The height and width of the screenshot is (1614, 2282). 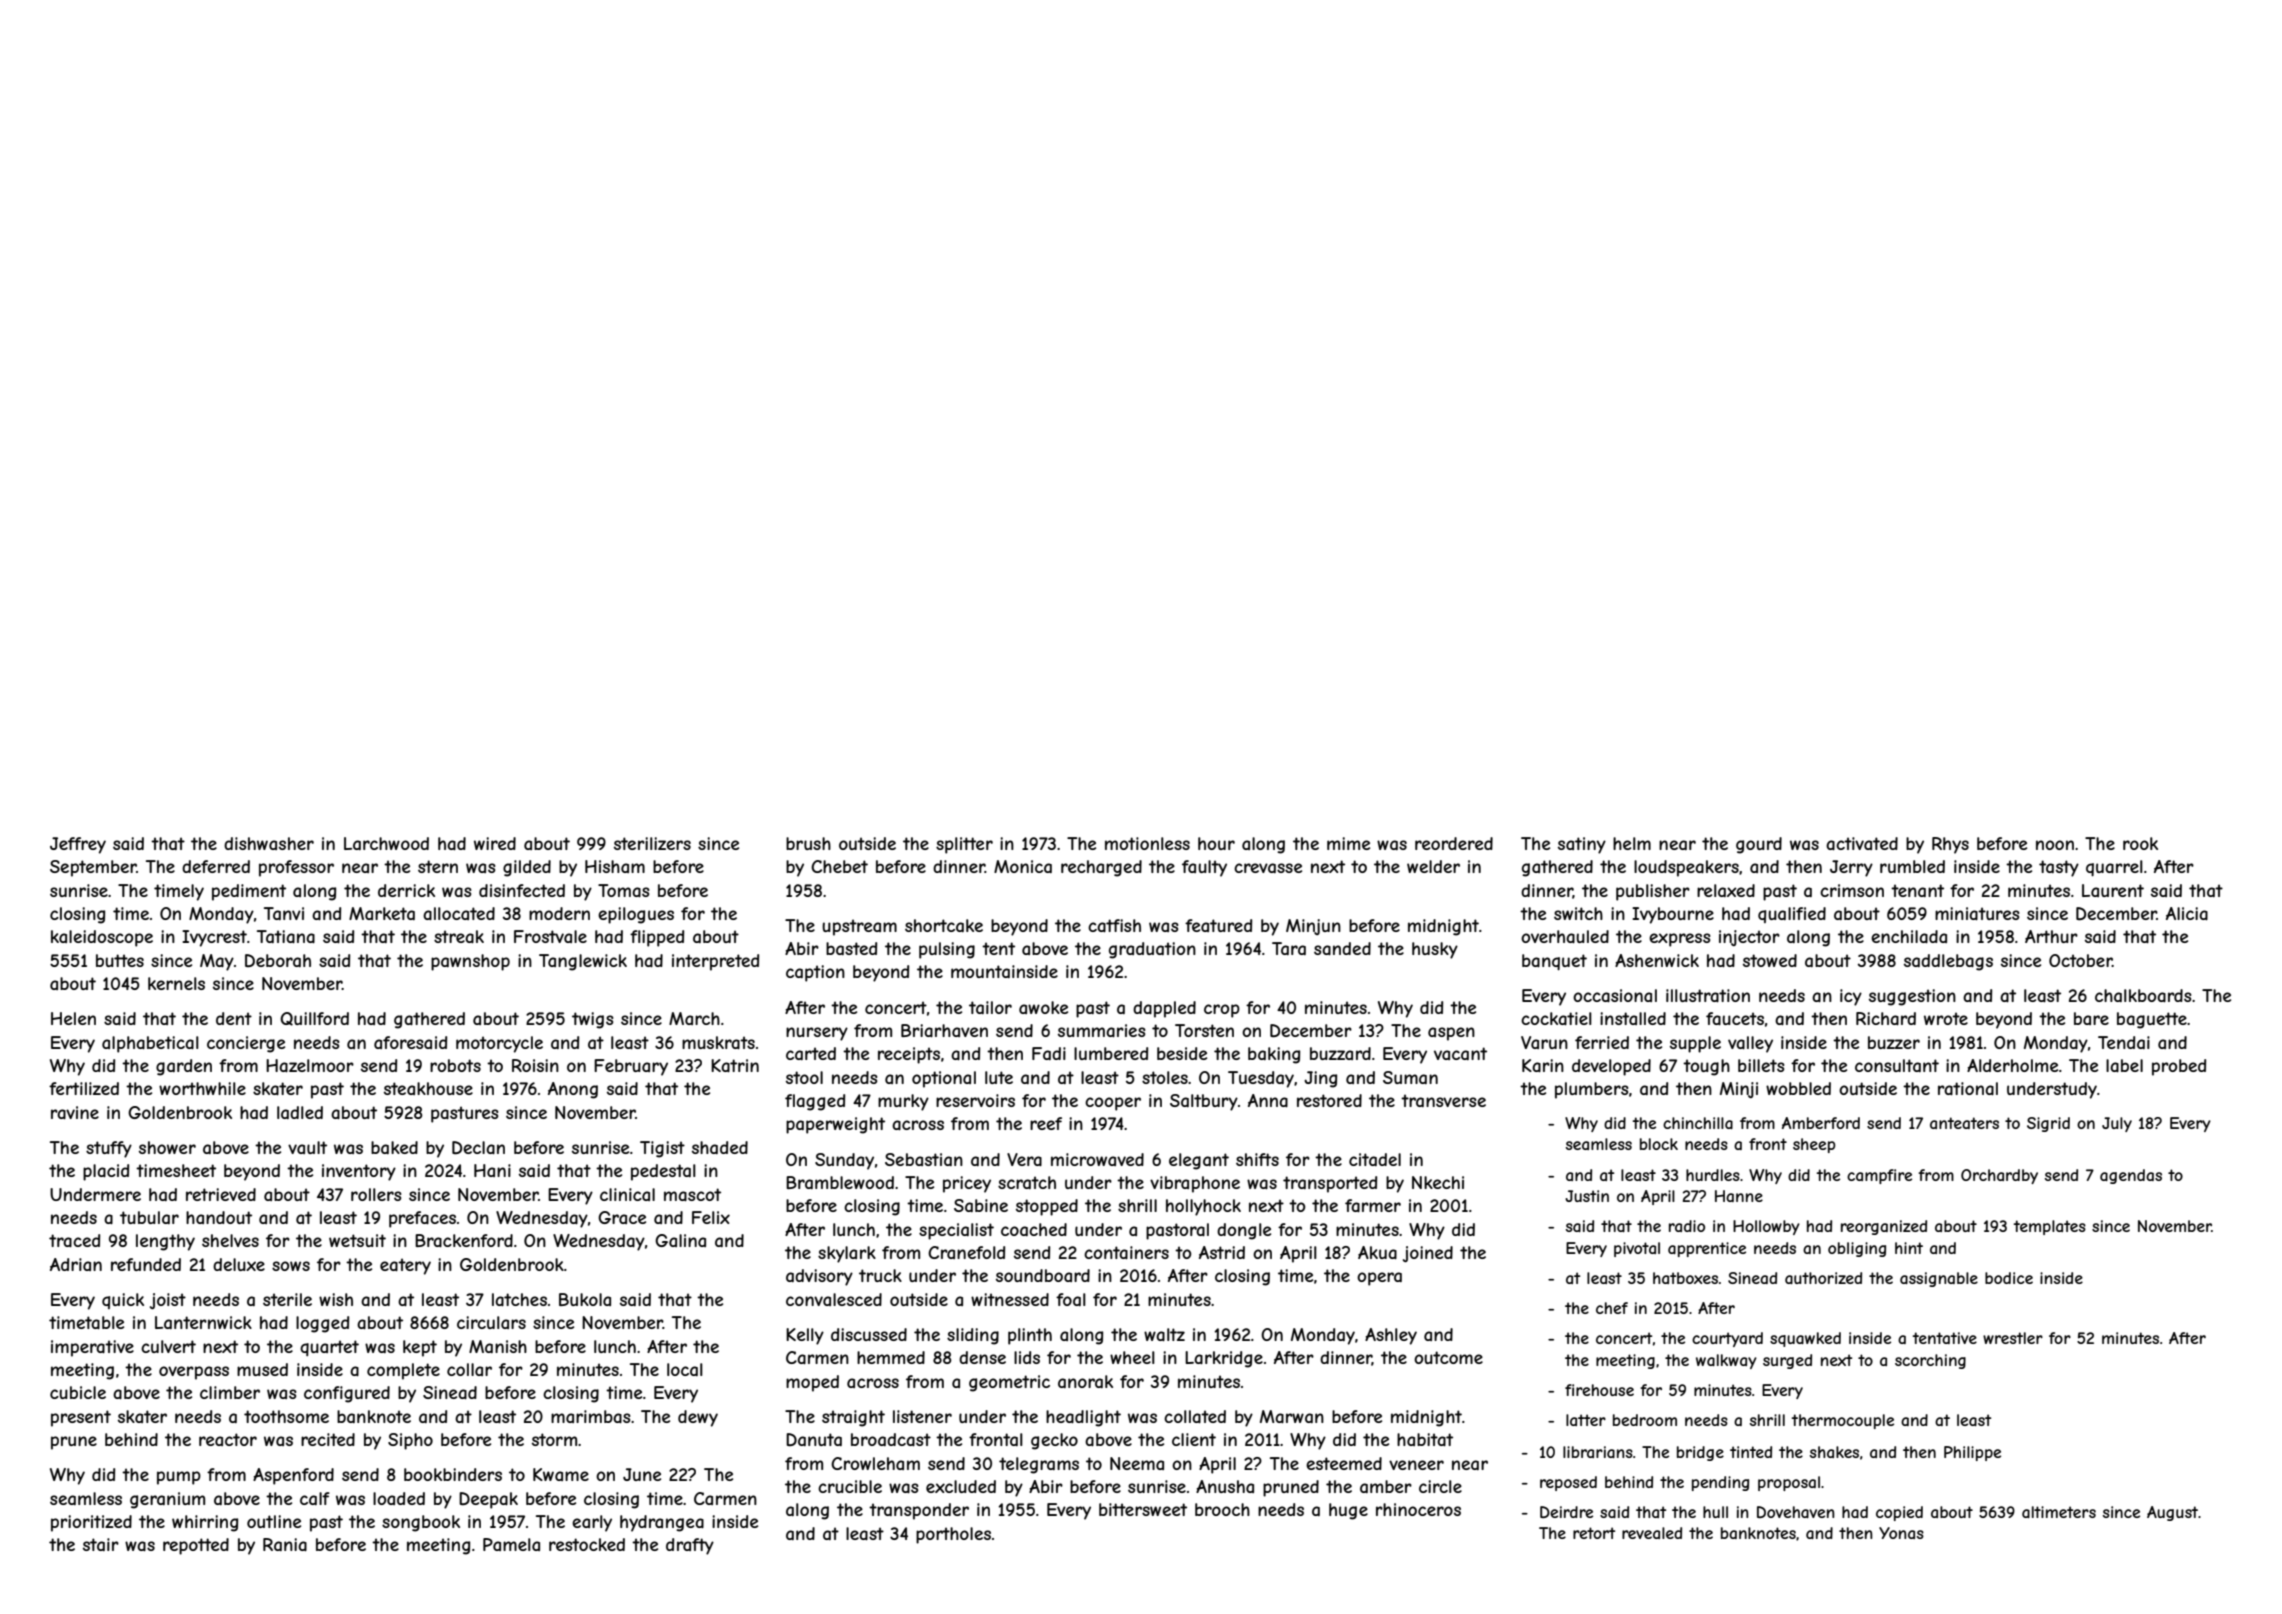 I want to click on July, so click(x=2117, y=1124).
